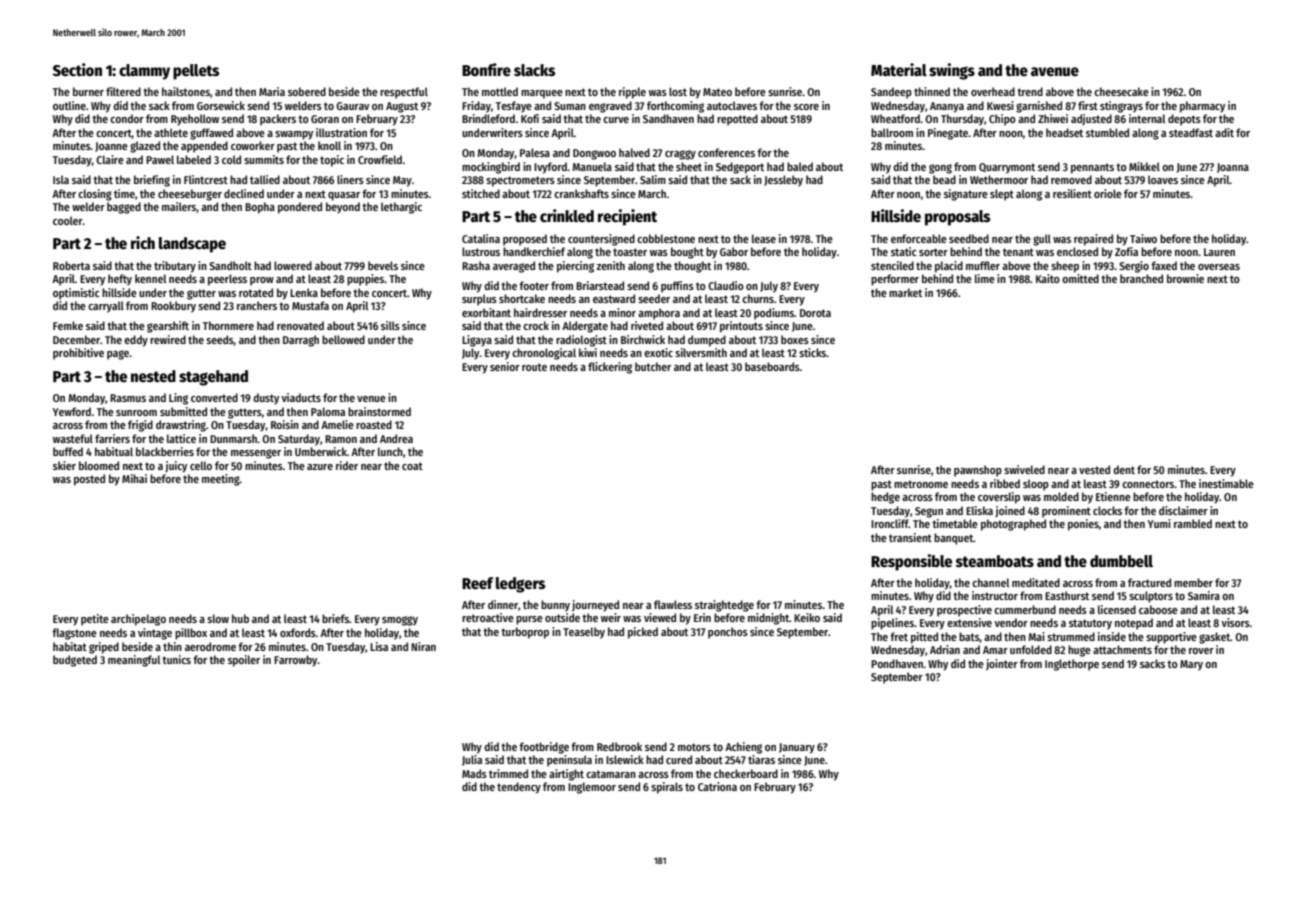 The image size is (1308, 924). I want to click on Catriona, so click(717, 786).
